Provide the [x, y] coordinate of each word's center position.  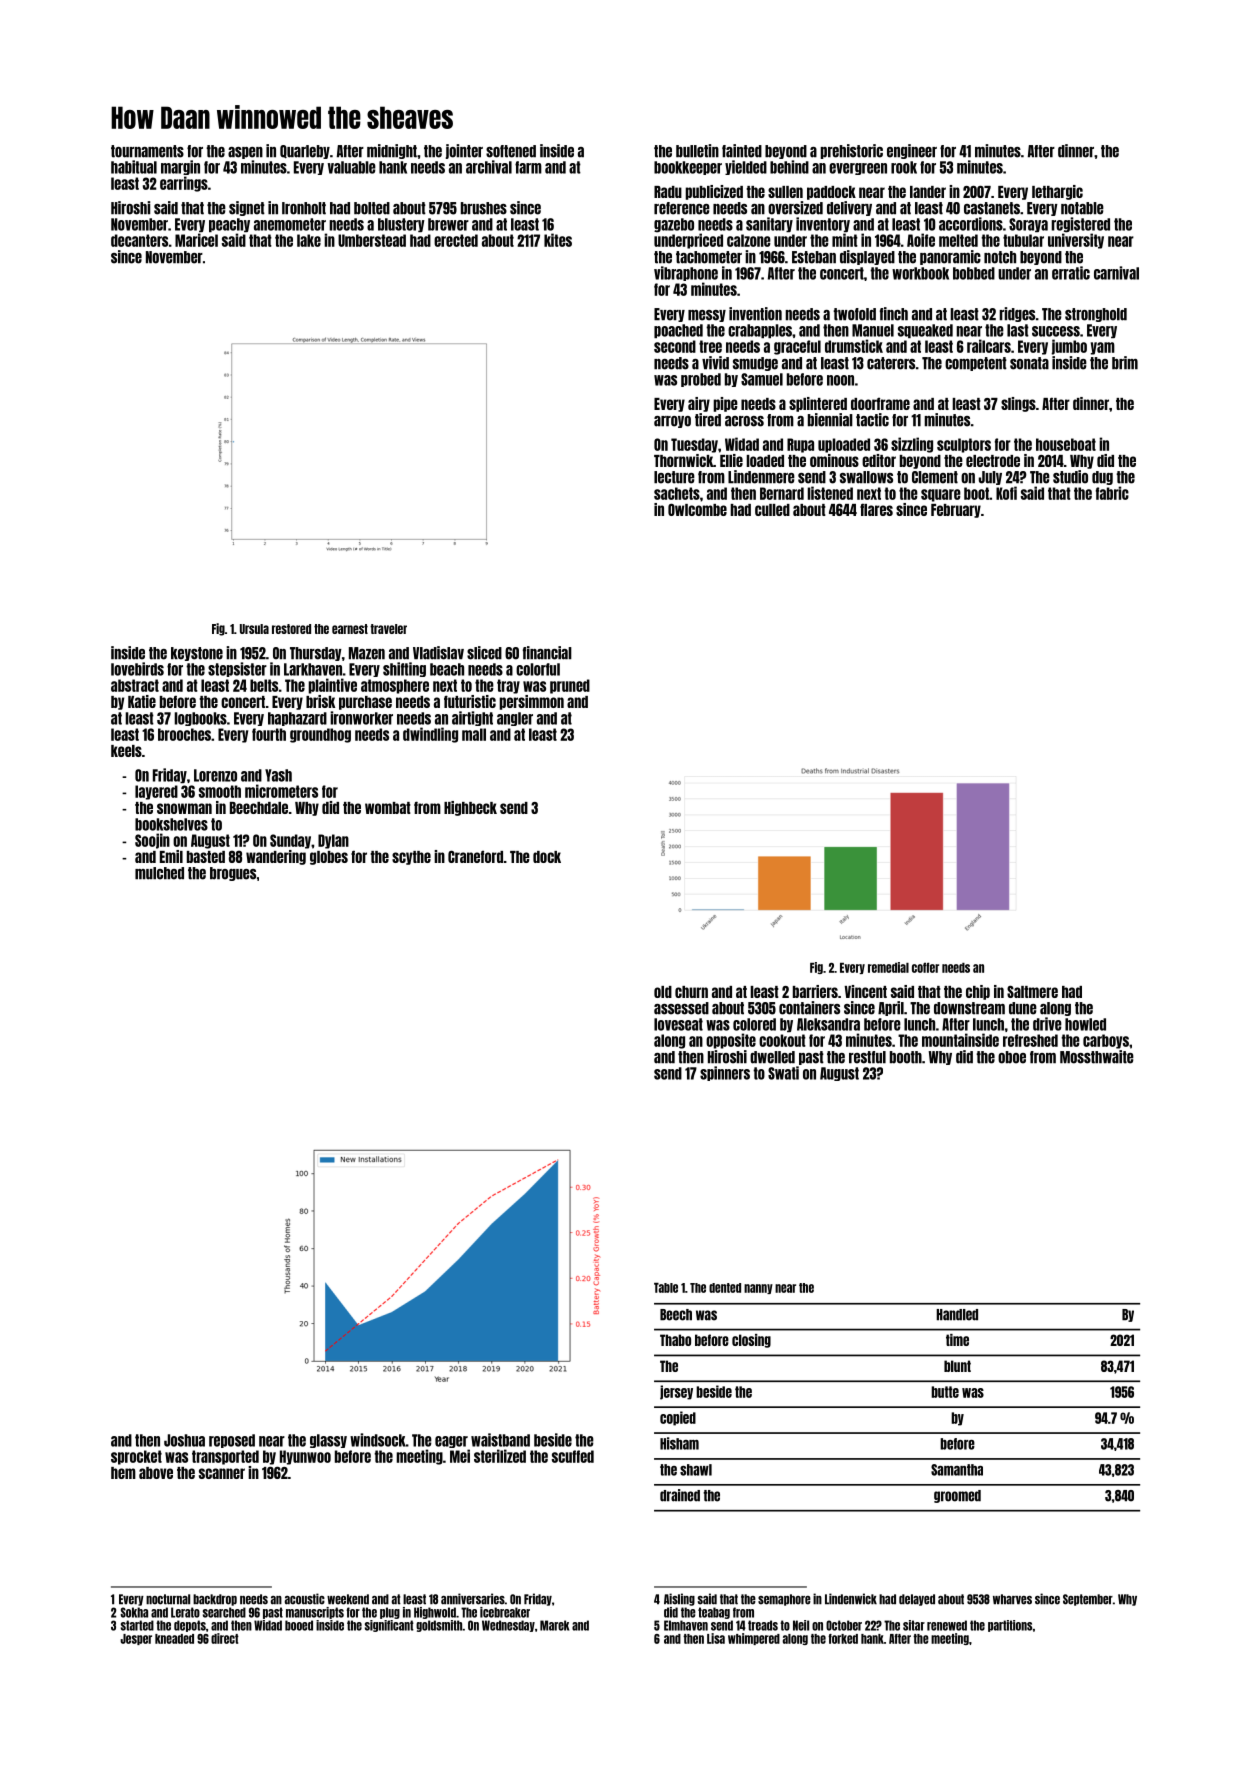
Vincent [865, 991]
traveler [388, 629]
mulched [159, 873]
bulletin [697, 151]
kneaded [174, 1639]
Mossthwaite [1097, 1057]
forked [843, 1639]
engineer [912, 151]
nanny [758, 1289]
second [675, 346]
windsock [378, 1440]
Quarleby [305, 152]
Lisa [716, 1638]
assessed [681, 1008]
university [1076, 241]
